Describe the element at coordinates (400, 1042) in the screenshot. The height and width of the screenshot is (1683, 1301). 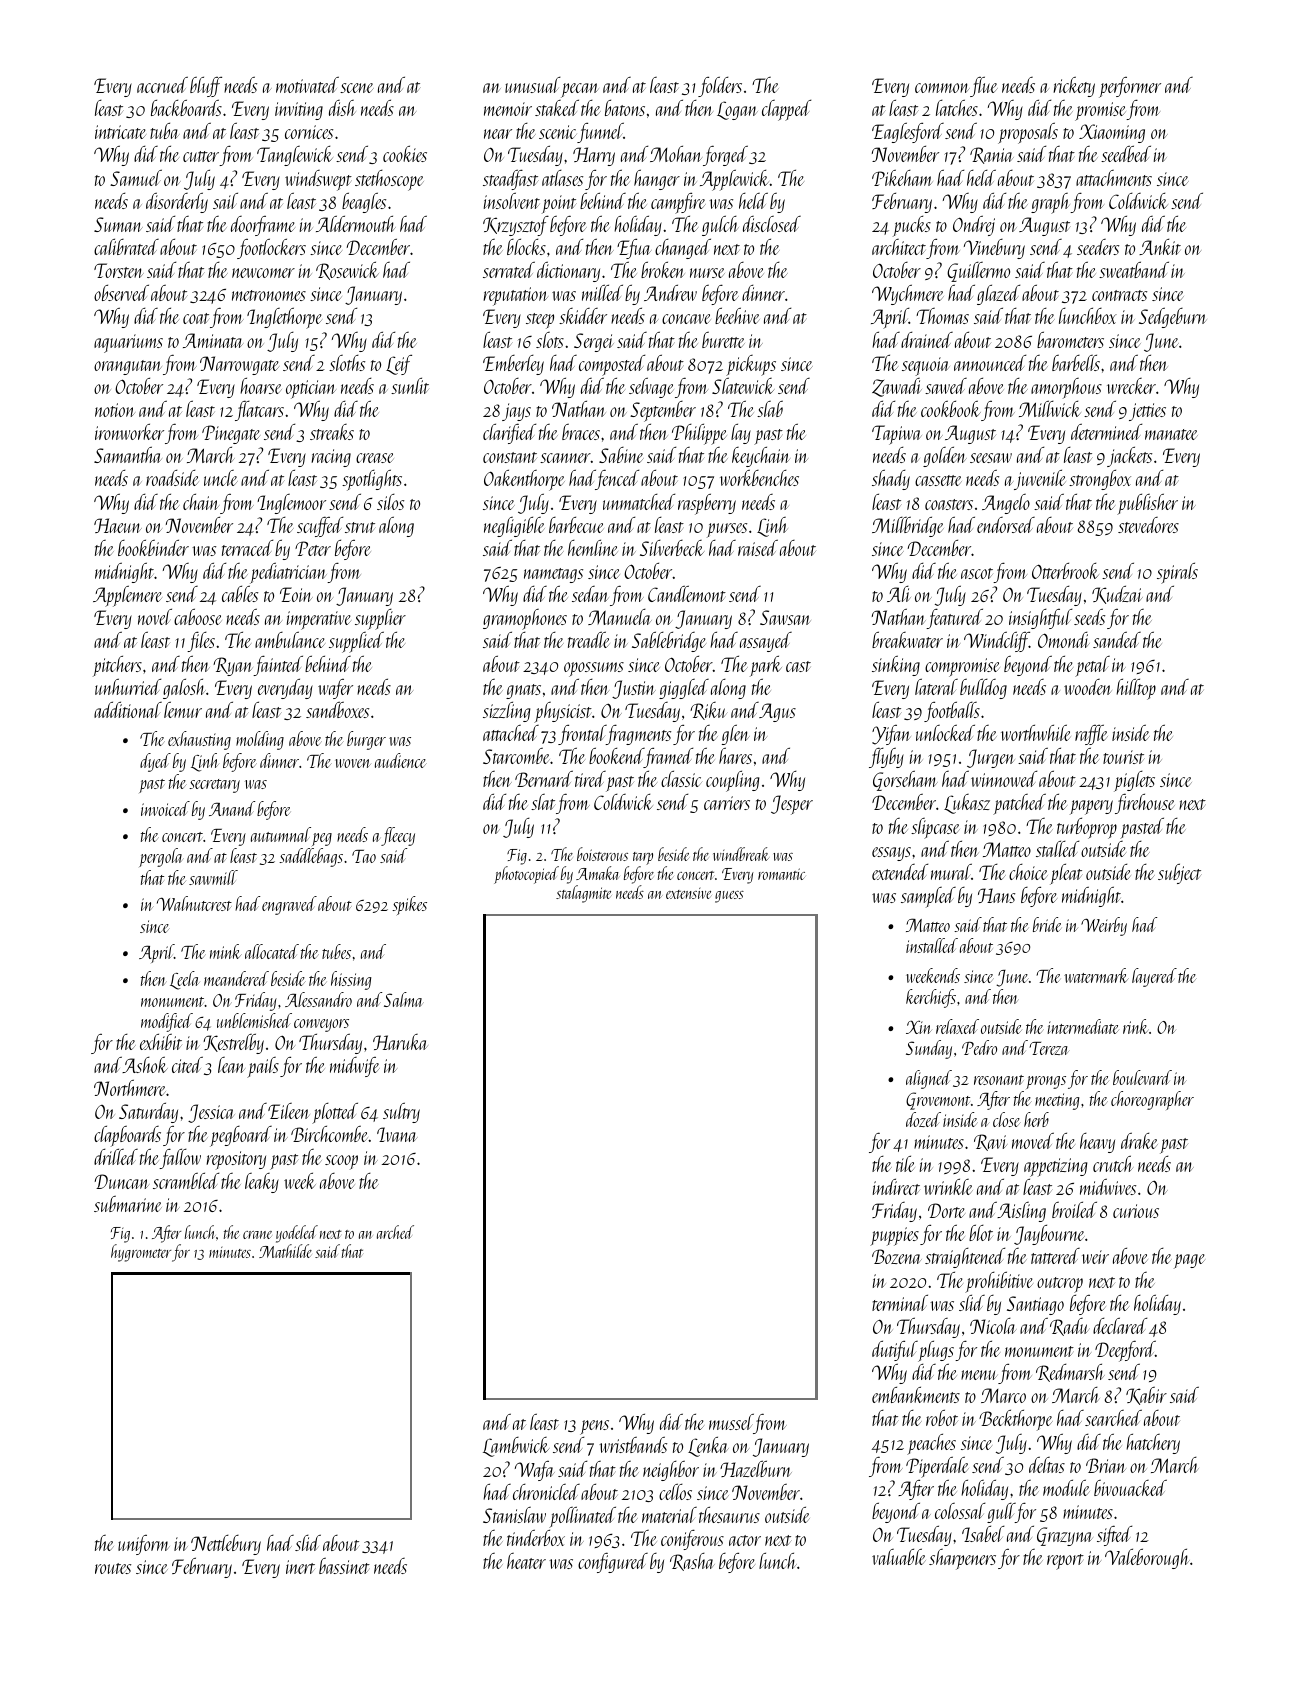
I see `Haruka` at that location.
